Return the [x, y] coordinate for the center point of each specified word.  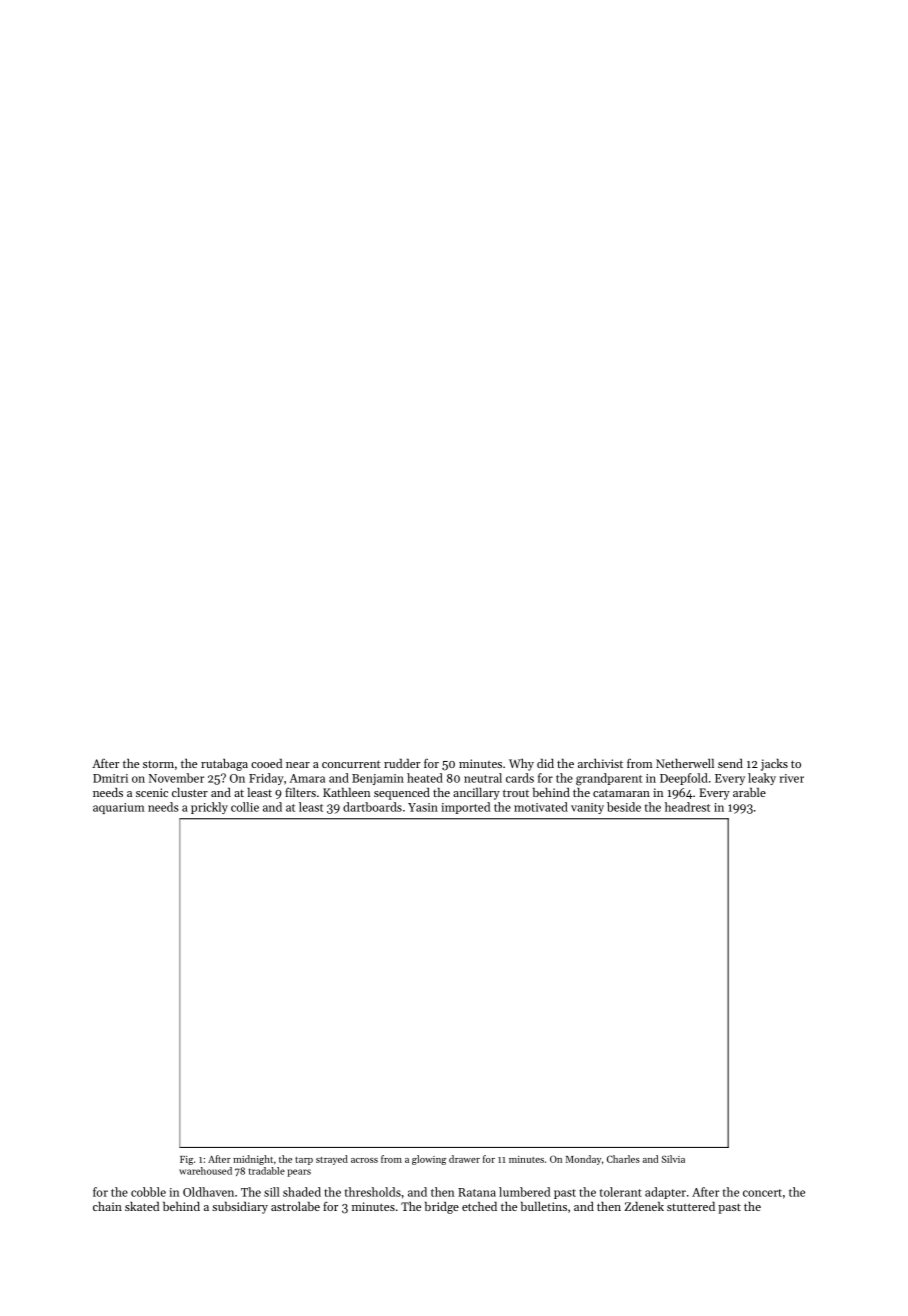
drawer [464, 1159]
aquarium [119, 808]
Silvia [673, 1159]
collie [245, 807]
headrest [687, 807]
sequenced [402, 794]
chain [107, 1206]
